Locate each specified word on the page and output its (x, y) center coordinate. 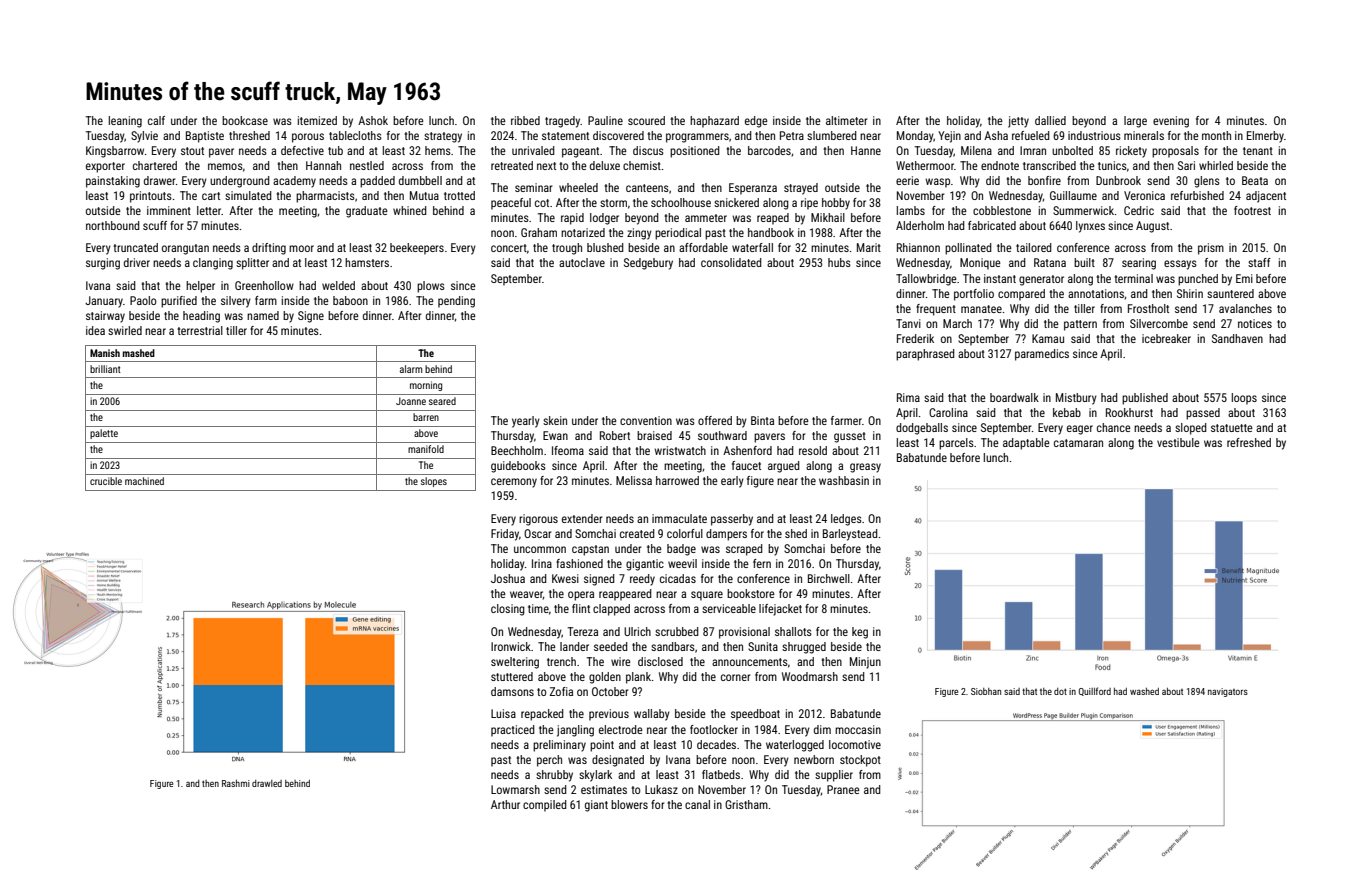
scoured (646, 120)
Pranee (843, 789)
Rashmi (236, 783)
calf (156, 120)
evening (1171, 122)
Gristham (746, 804)
